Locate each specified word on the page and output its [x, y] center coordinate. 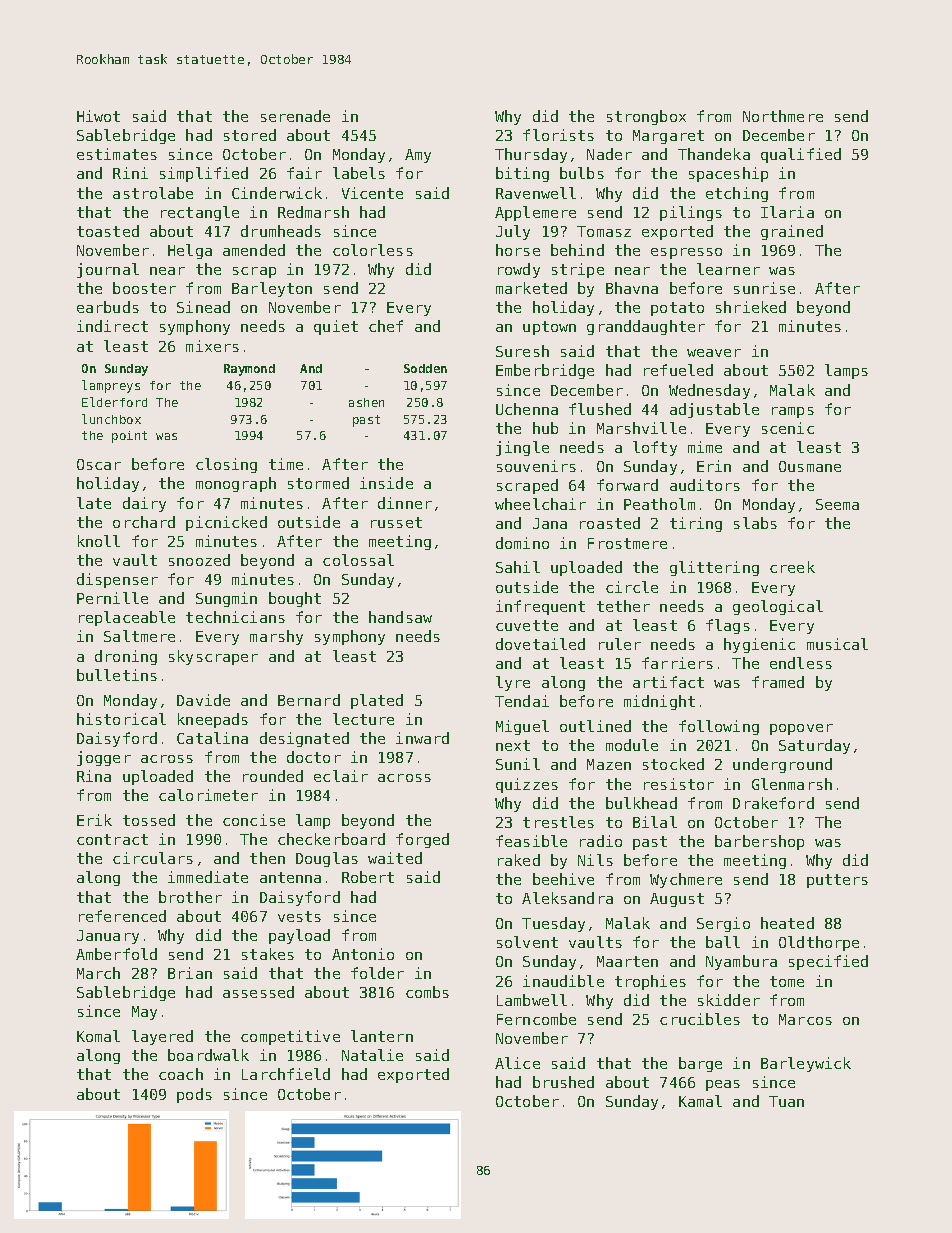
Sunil [518, 764]
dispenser [117, 580]
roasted [610, 523]
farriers [677, 663]
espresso [686, 253]
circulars [153, 858]
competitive [290, 1037]
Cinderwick [277, 193]
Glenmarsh [792, 784]
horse [518, 250]
